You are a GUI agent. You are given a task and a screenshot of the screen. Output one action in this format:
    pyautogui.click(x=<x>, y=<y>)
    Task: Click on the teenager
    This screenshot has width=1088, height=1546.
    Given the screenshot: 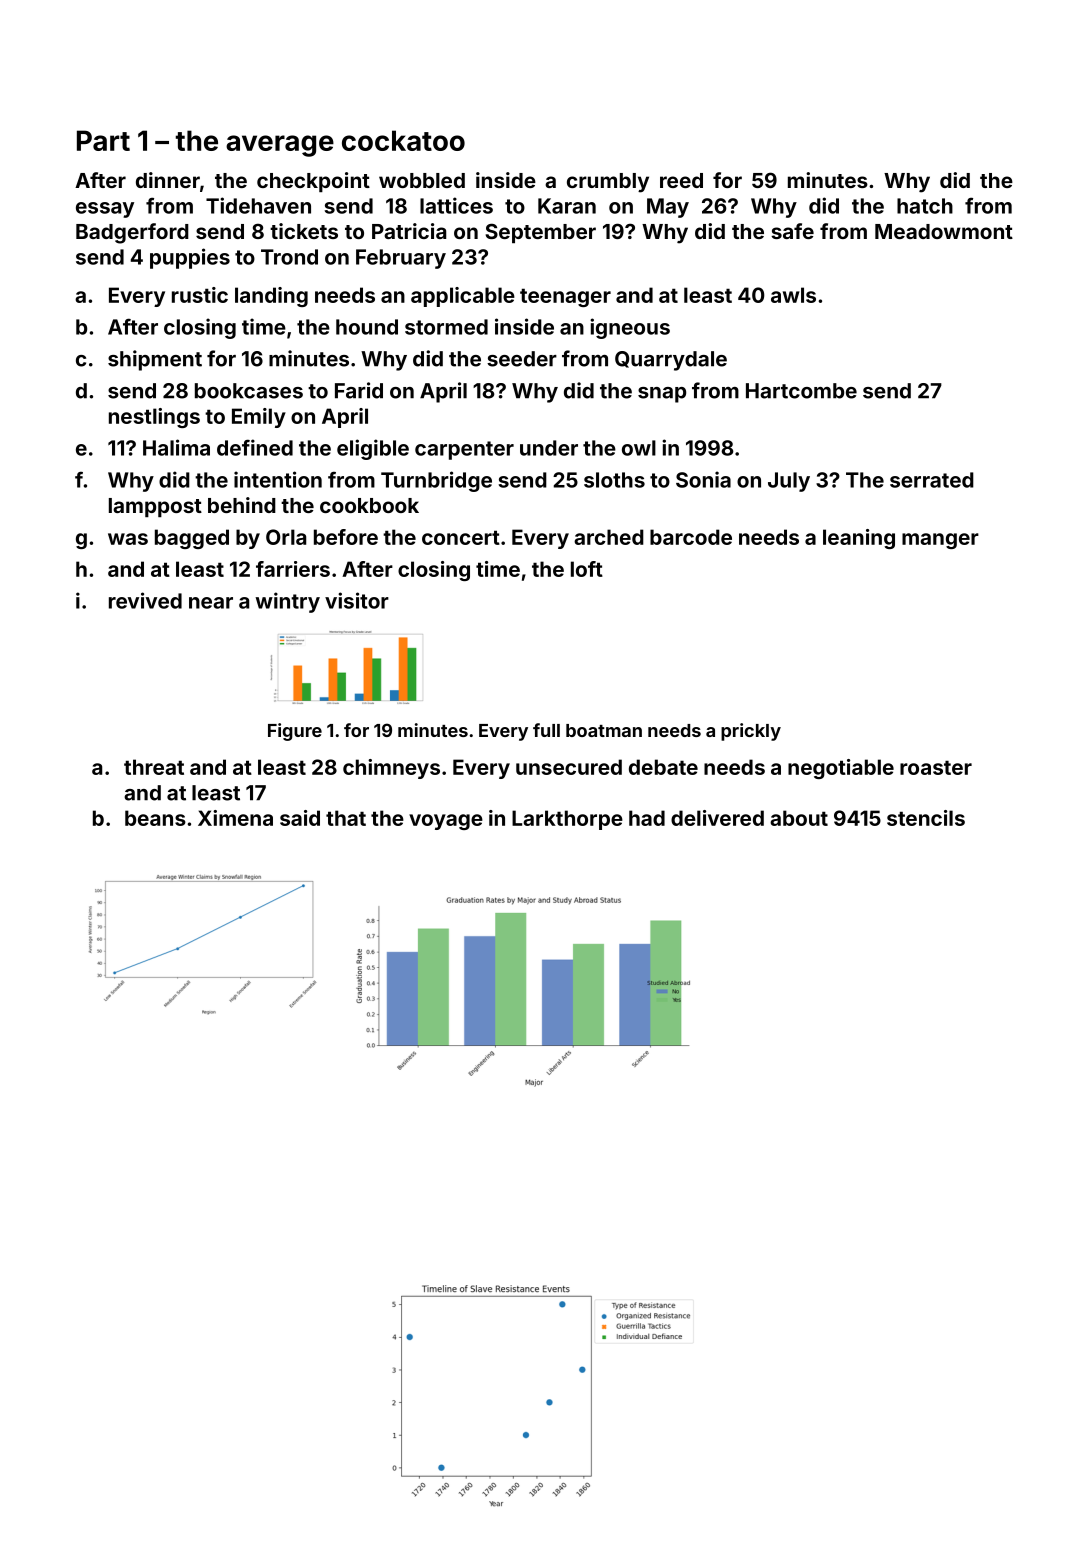 What is the action you would take?
    pyautogui.click(x=565, y=297)
